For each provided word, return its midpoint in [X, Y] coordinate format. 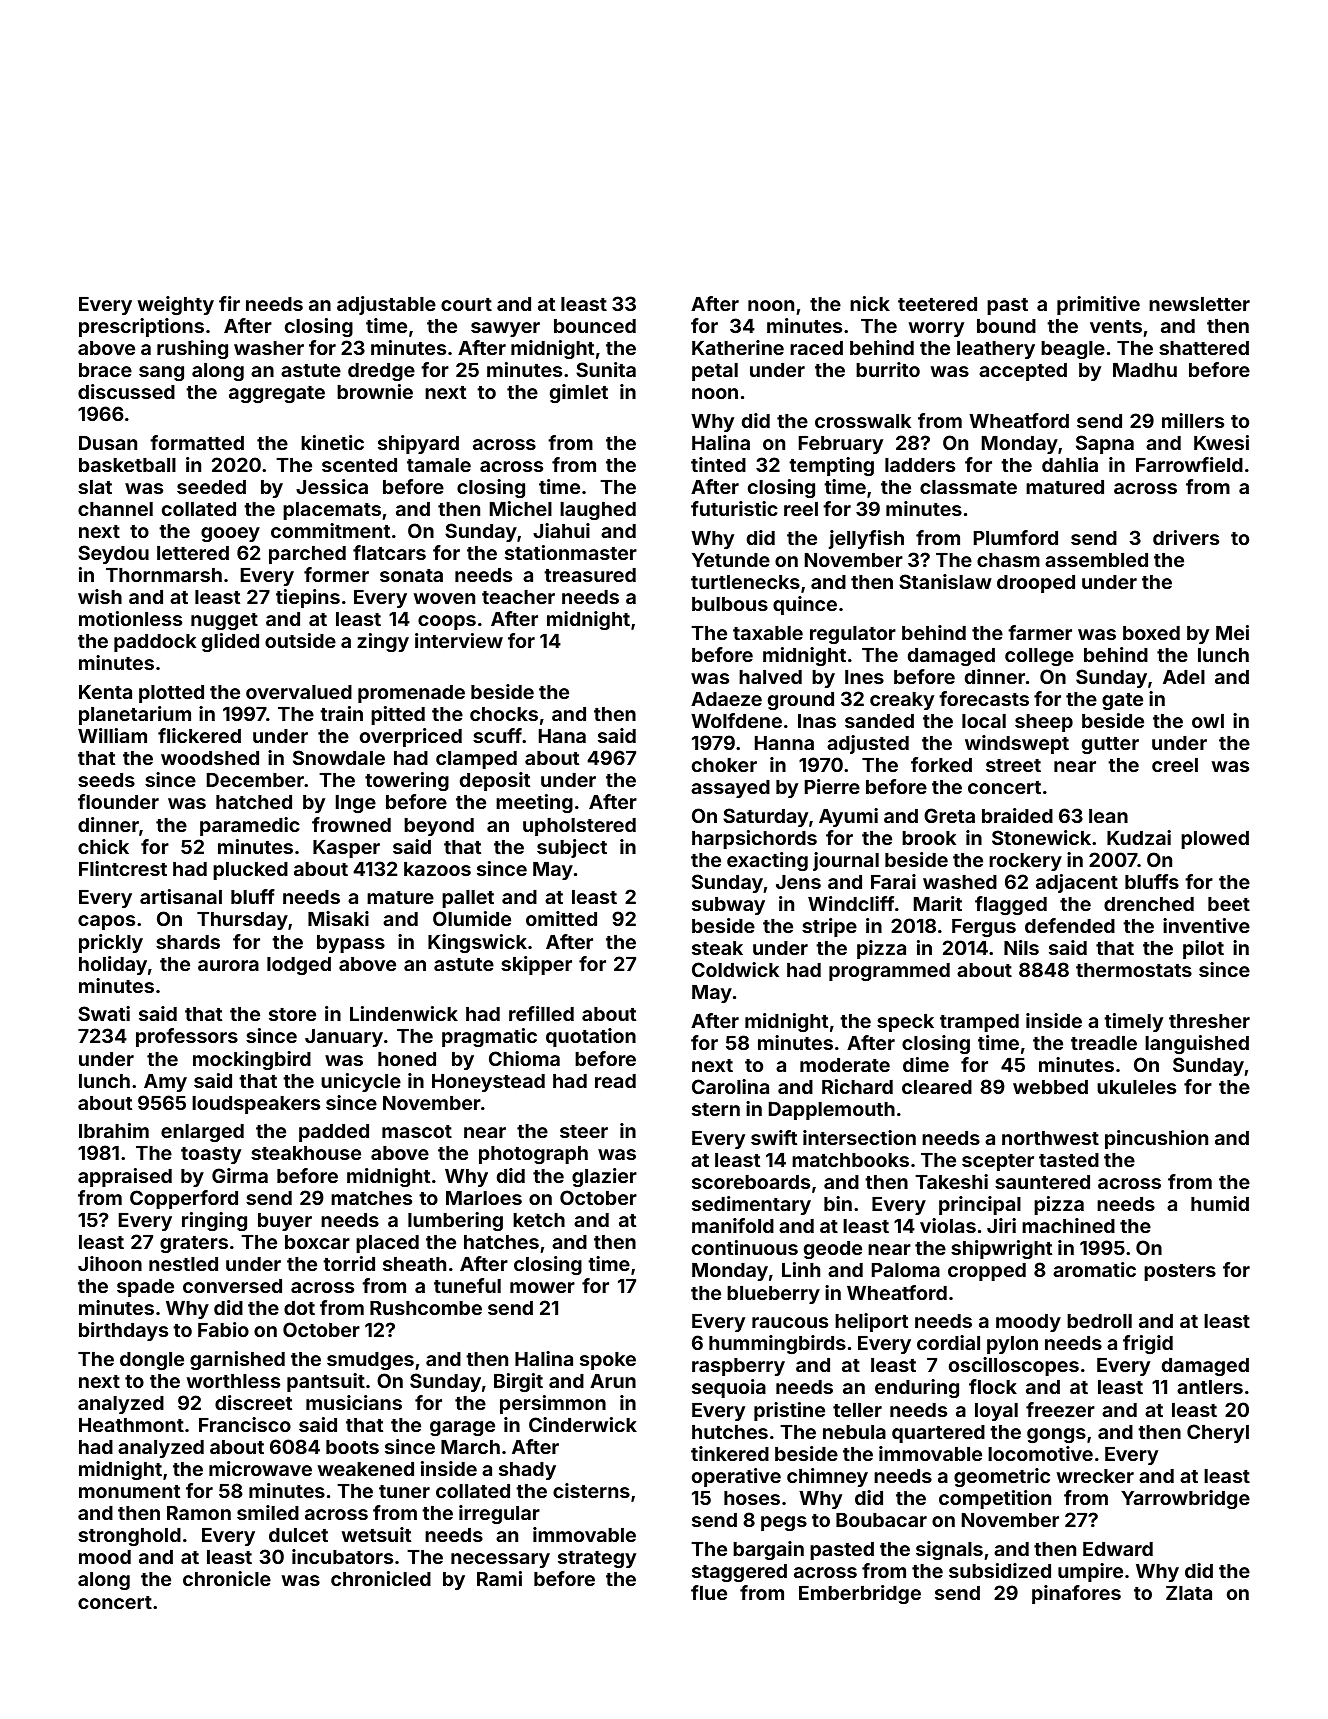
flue [709, 1592]
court [466, 304]
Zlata [1189, 1593]
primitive [1098, 305]
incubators [342, 1556]
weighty [176, 305]
